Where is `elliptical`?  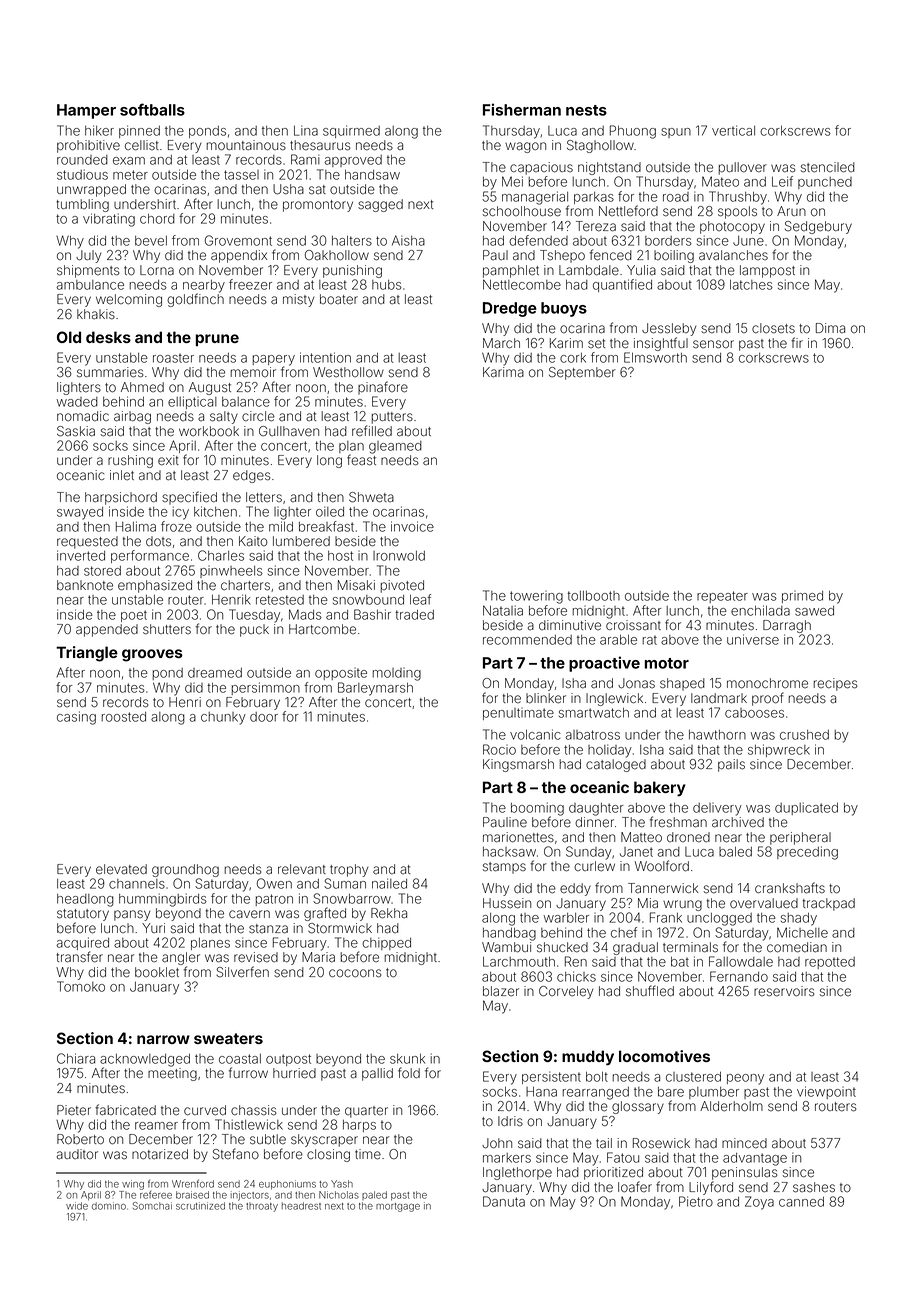
elliptical is located at coordinates (192, 402).
